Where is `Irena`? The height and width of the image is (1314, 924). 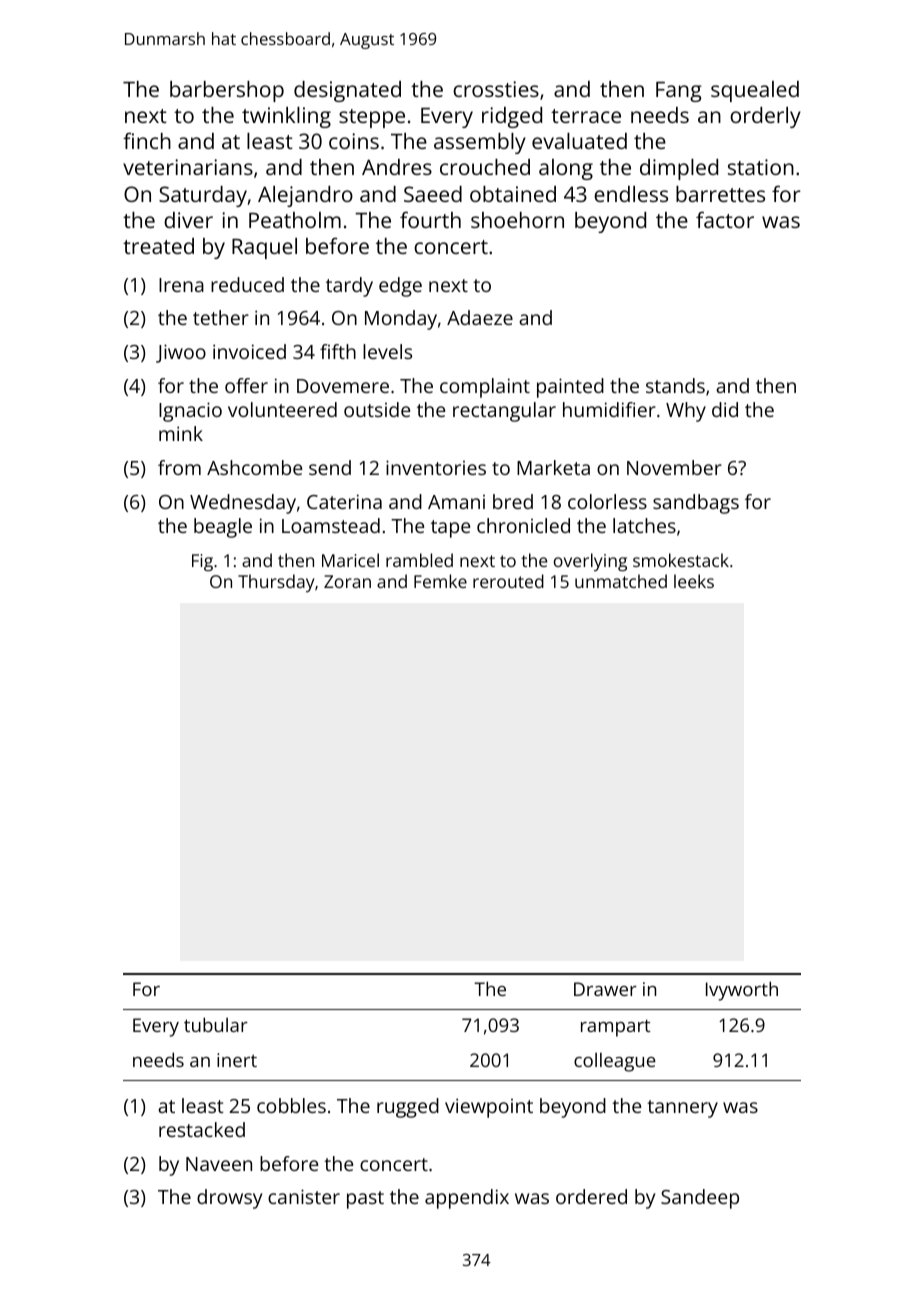 Irena is located at coordinates (181, 285).
